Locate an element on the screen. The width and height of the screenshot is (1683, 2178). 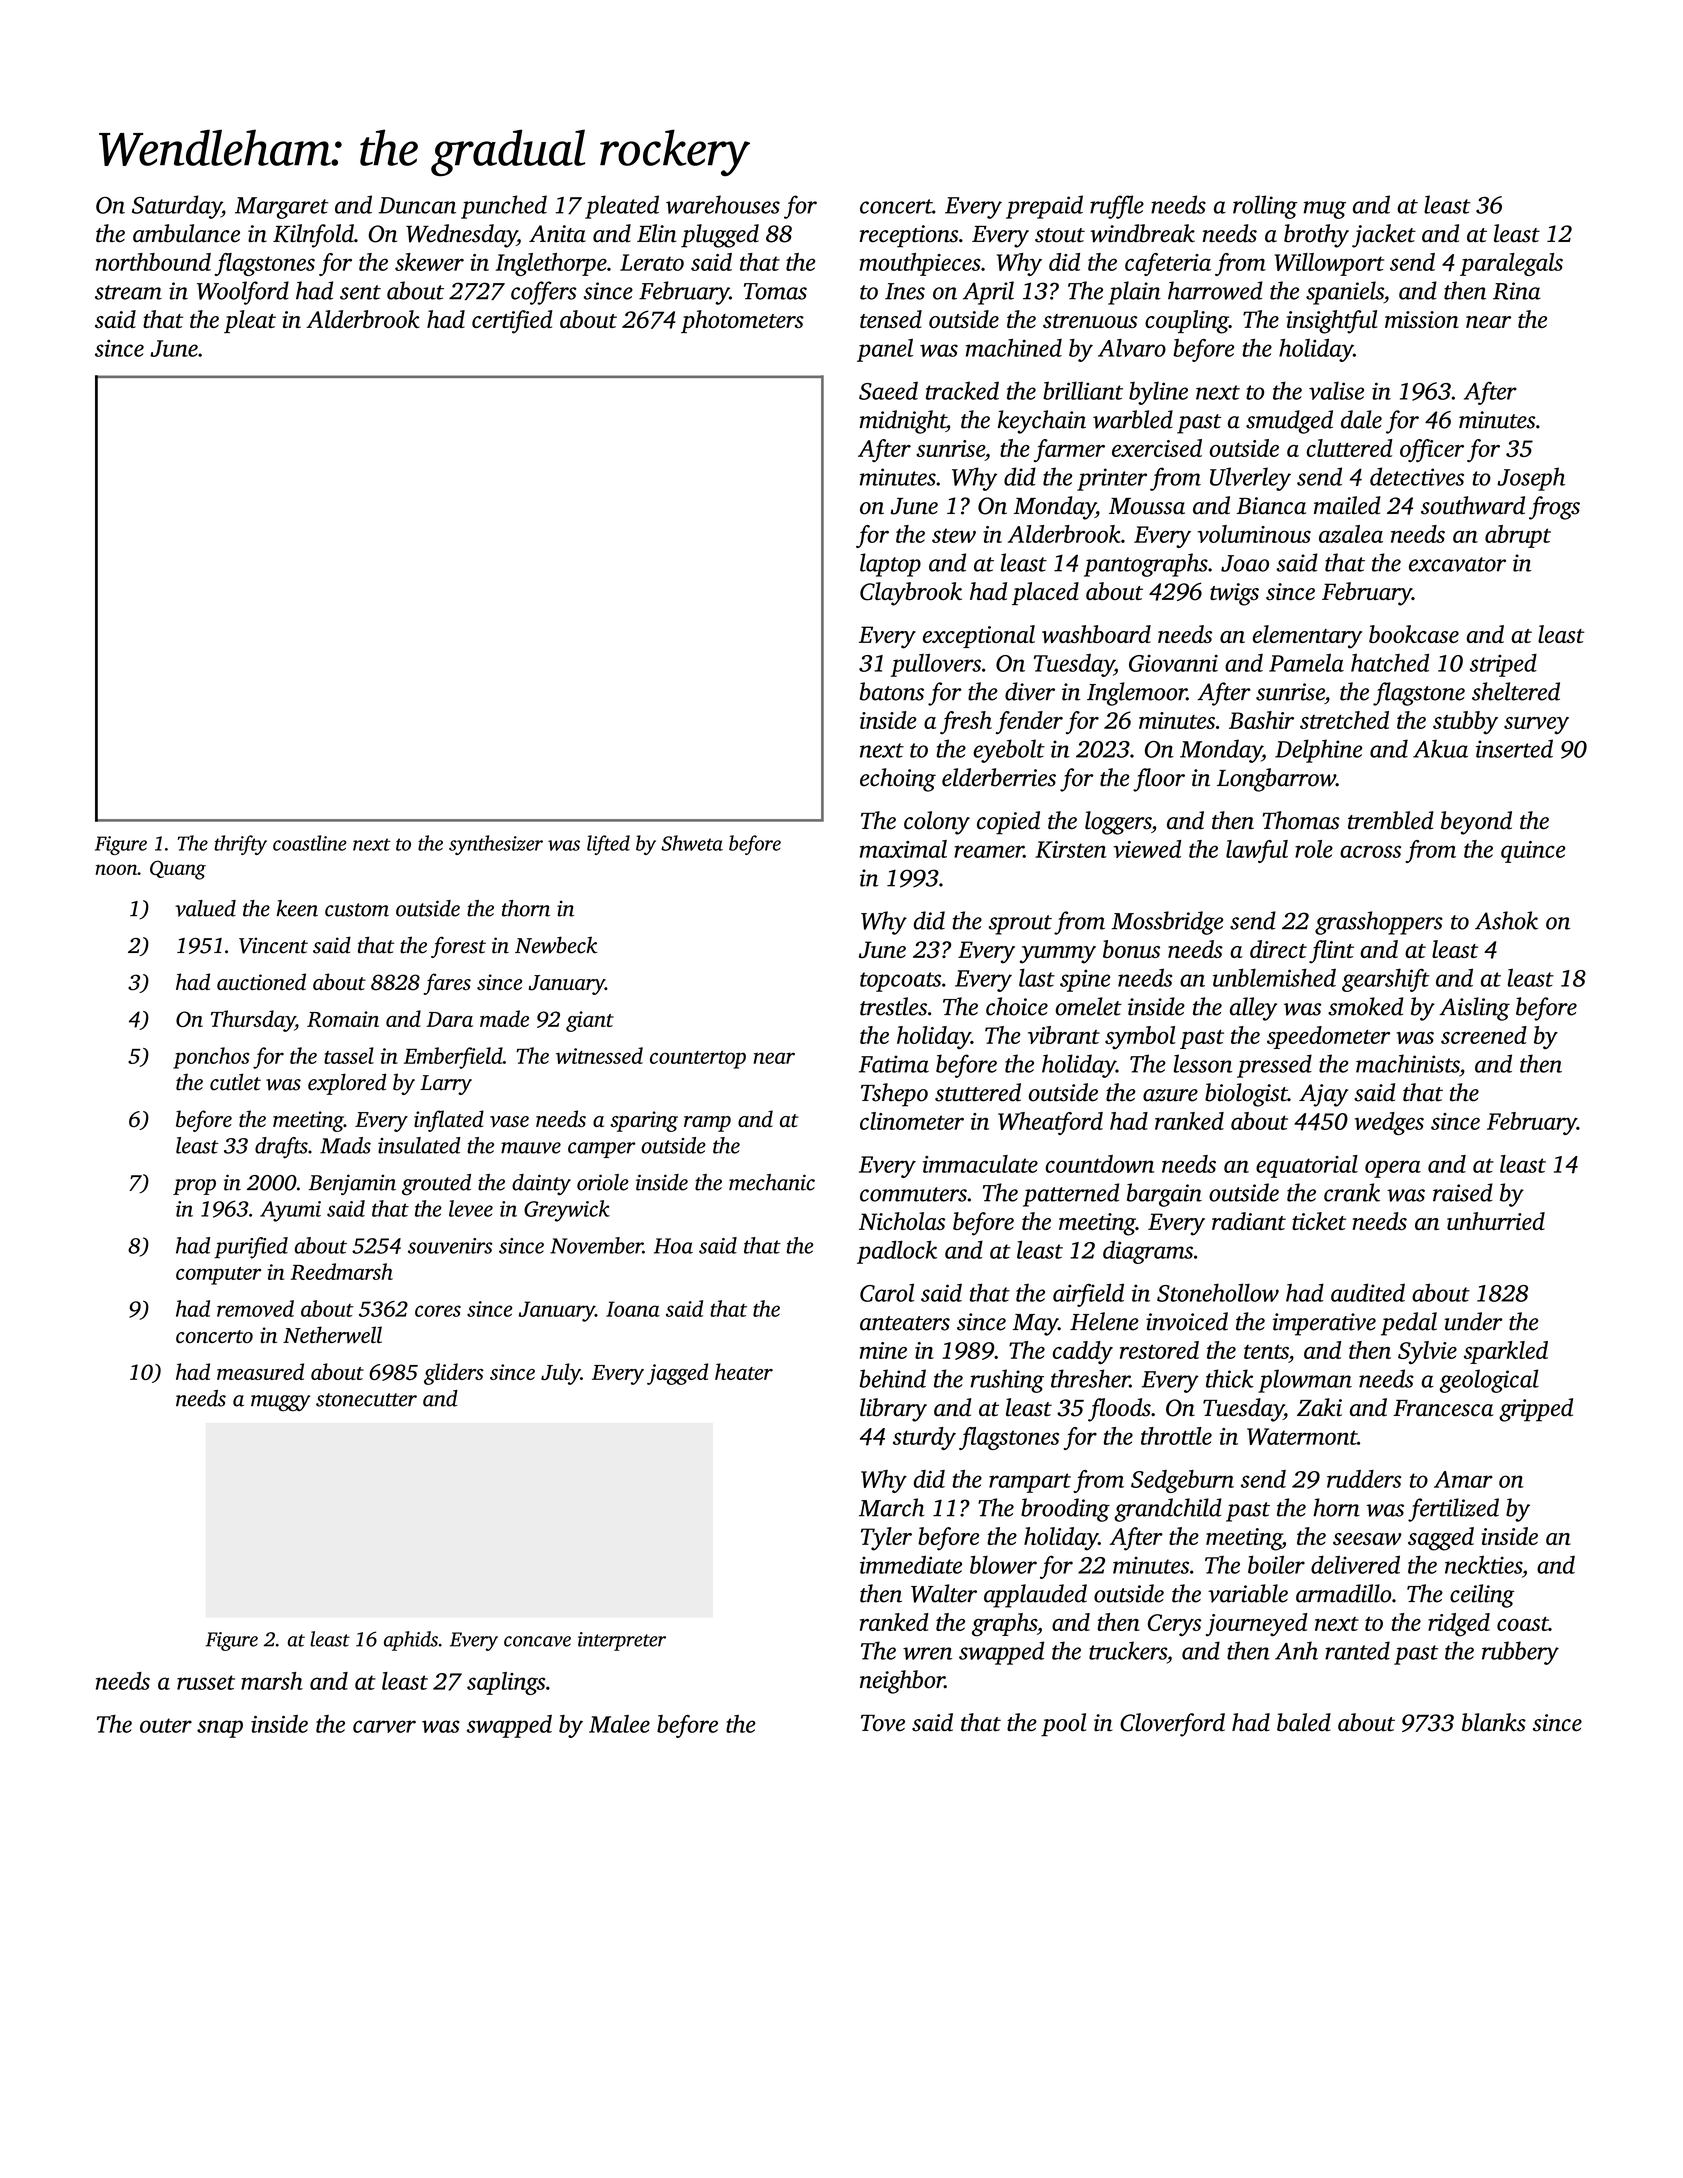
Carol is located at coordinates (887, 1292).
